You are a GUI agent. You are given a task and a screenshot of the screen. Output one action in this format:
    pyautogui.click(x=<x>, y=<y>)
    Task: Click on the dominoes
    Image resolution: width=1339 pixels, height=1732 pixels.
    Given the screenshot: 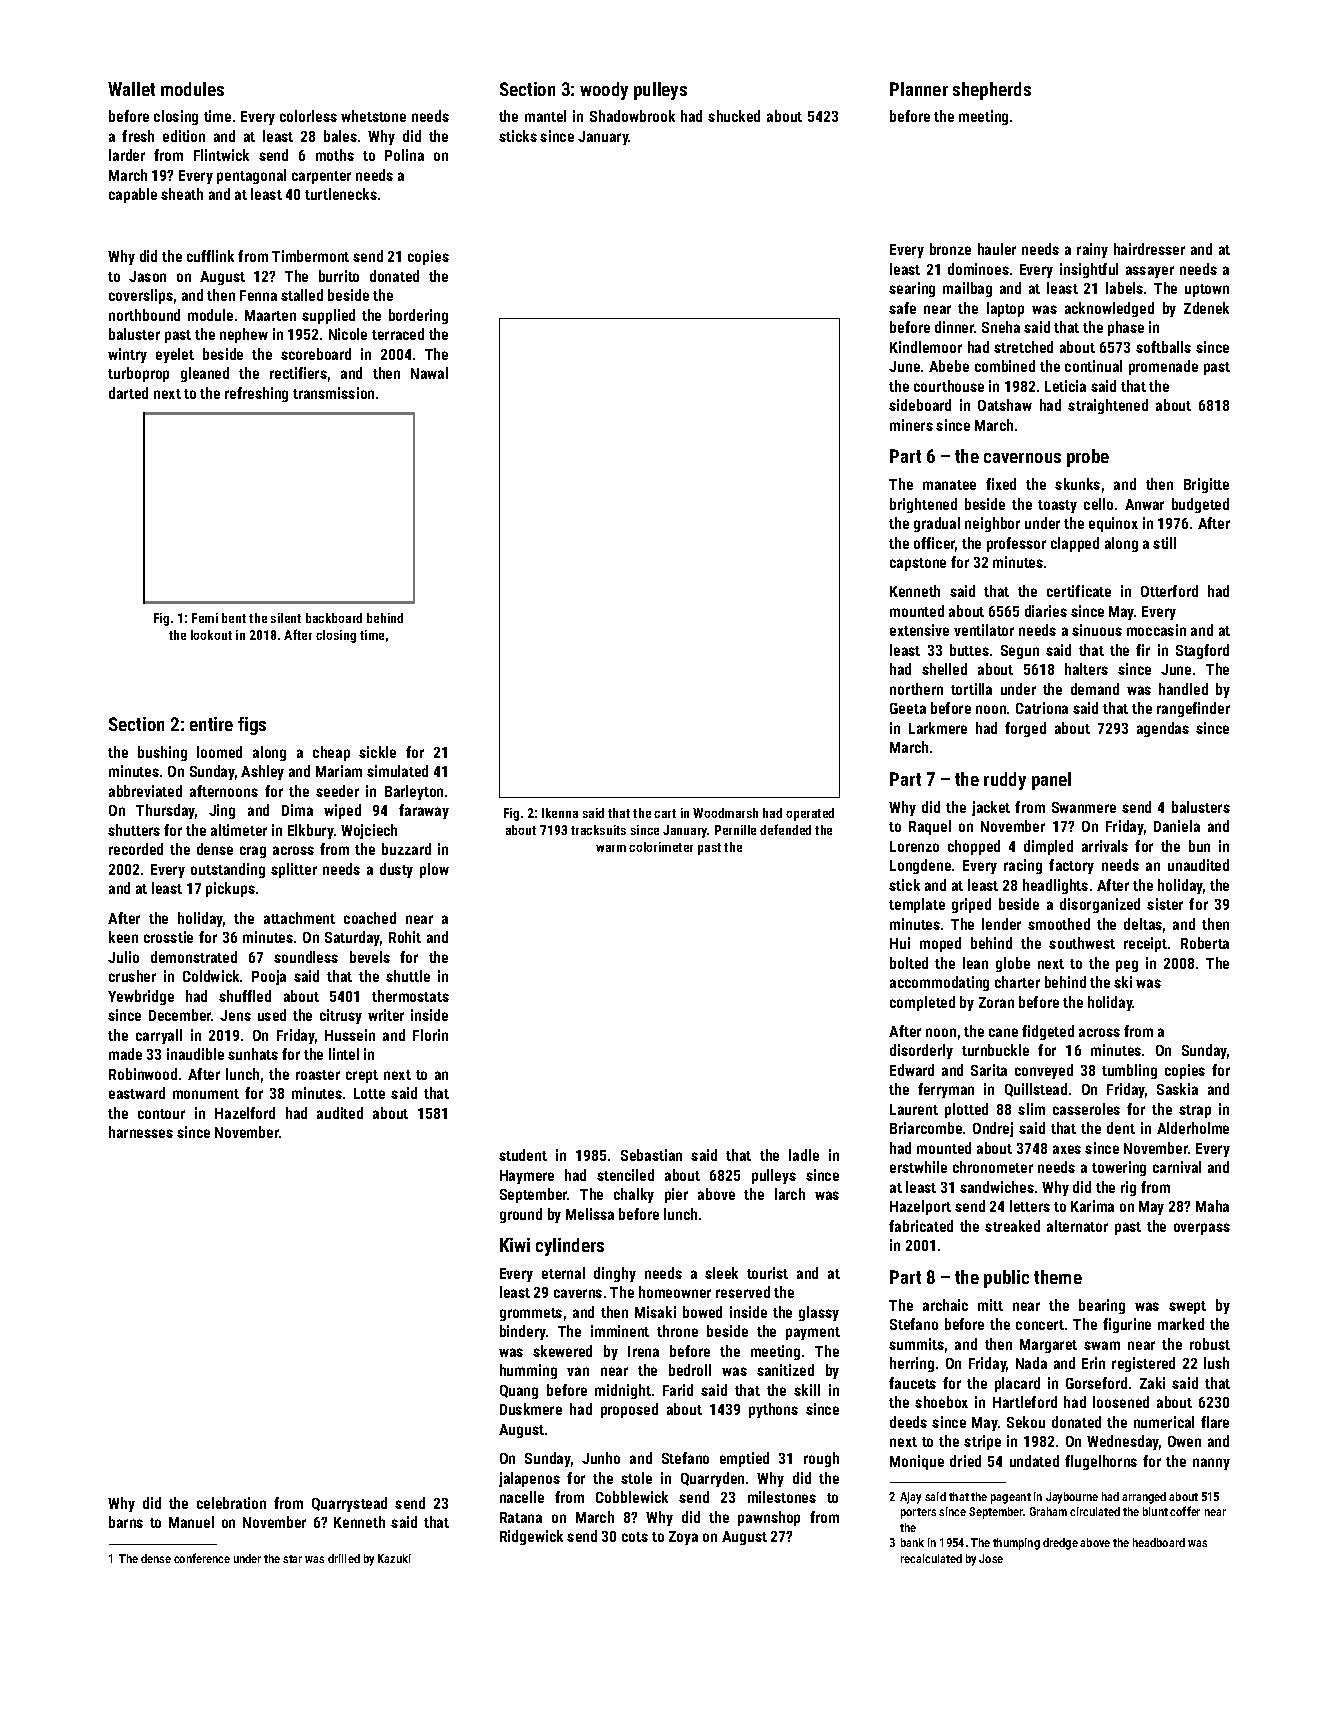 What is the action you would take?
    pyautogui.click(x=978, y=269)
